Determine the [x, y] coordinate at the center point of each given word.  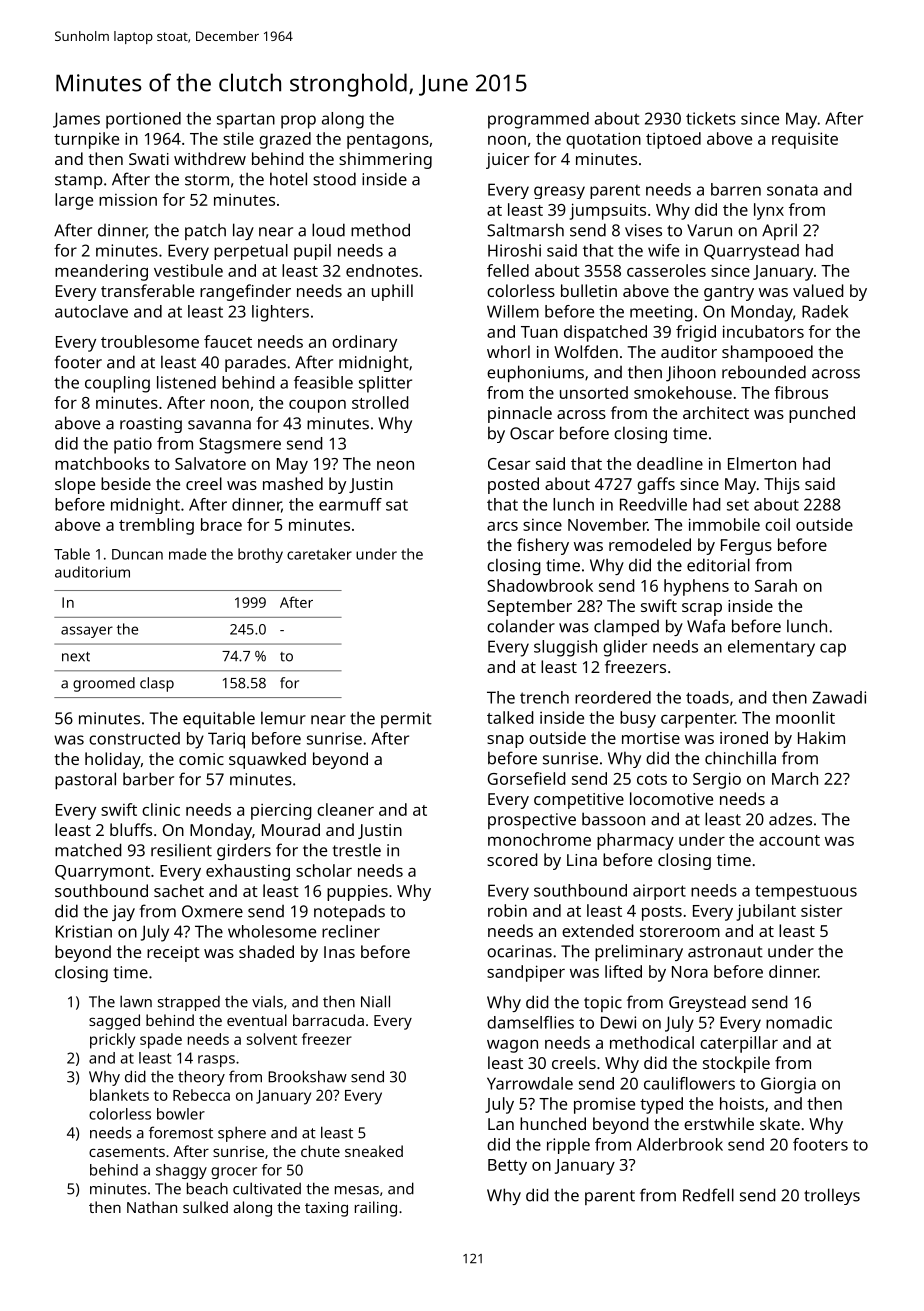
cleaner [345, 809]
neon [395, 465]
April [779, 231]
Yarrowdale [530, 1083]
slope [75, 485]
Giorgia [788, 1085]
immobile [724, 524]
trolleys [832, 1196]
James [76, 120]
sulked [205, 1207]
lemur [283, 718]
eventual [257, 1020]
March [795, 778]
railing [376, 1209]
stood [334, 179]
